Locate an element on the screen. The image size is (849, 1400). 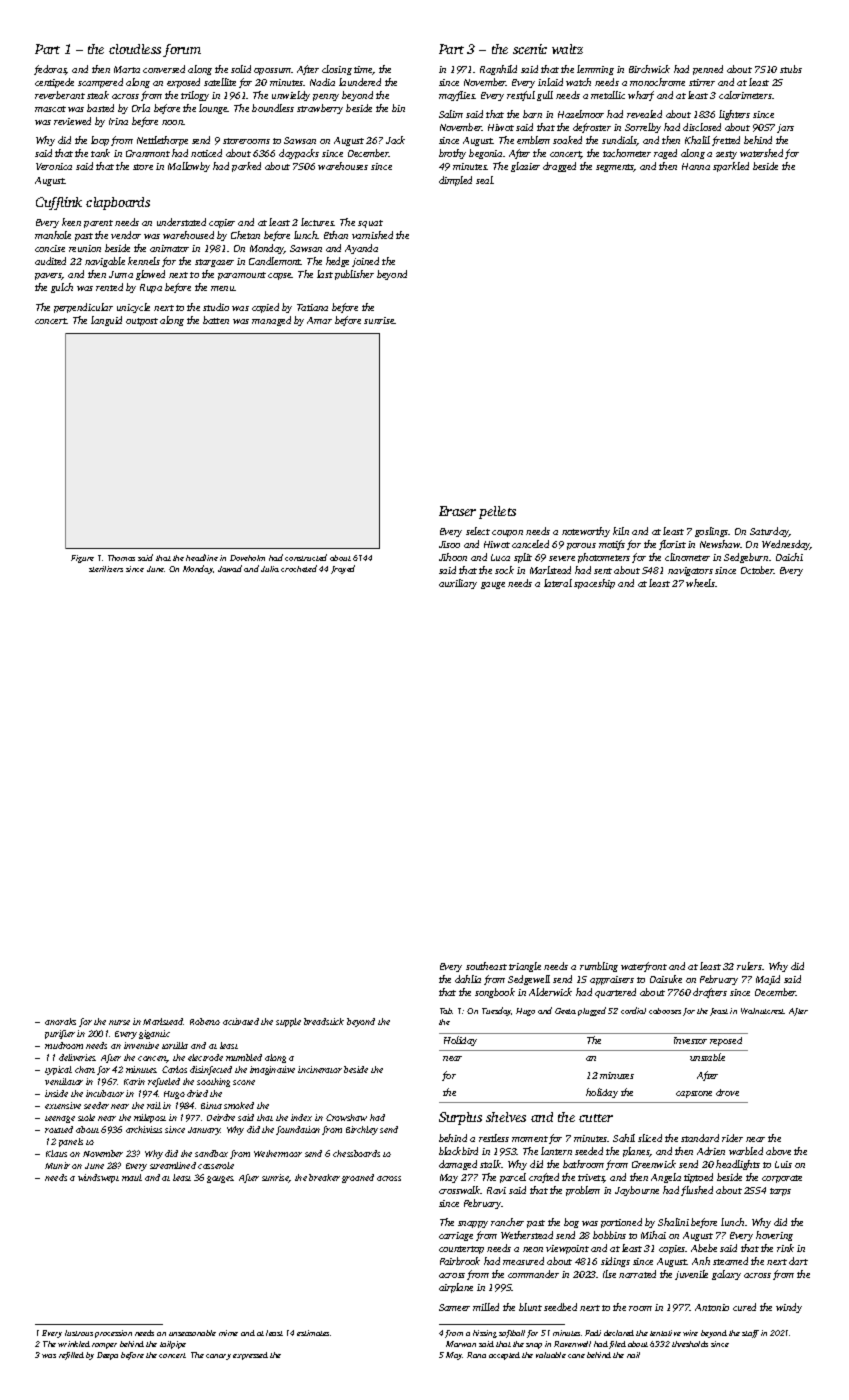
teenage is located at coordinates (60, 1119).
